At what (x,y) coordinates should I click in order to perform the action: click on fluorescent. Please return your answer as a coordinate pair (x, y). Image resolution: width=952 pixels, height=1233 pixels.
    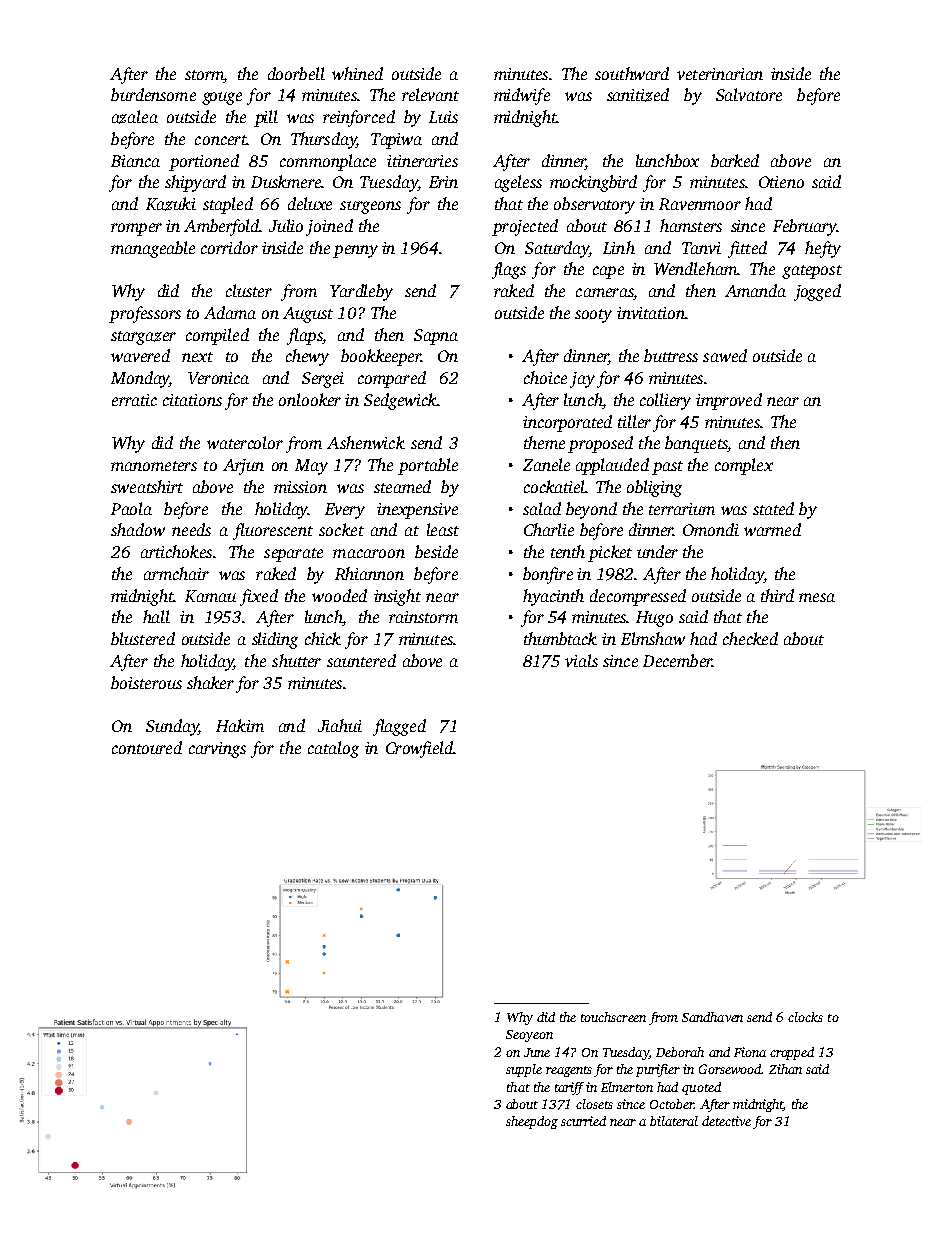
    Looking at the image, I should click on (273, 531).
